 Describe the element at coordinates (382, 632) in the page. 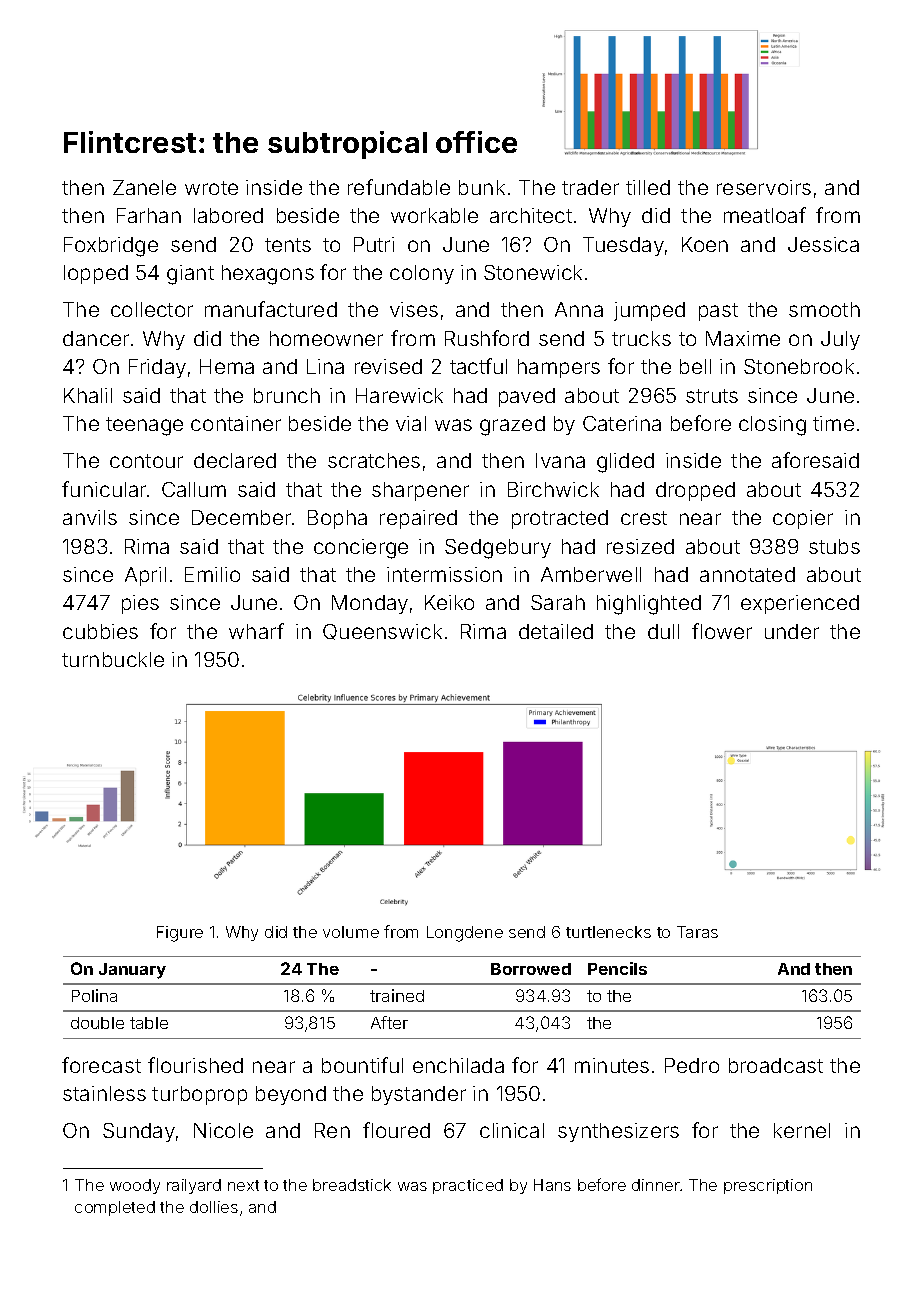

I see `Queenswick` at that location.
